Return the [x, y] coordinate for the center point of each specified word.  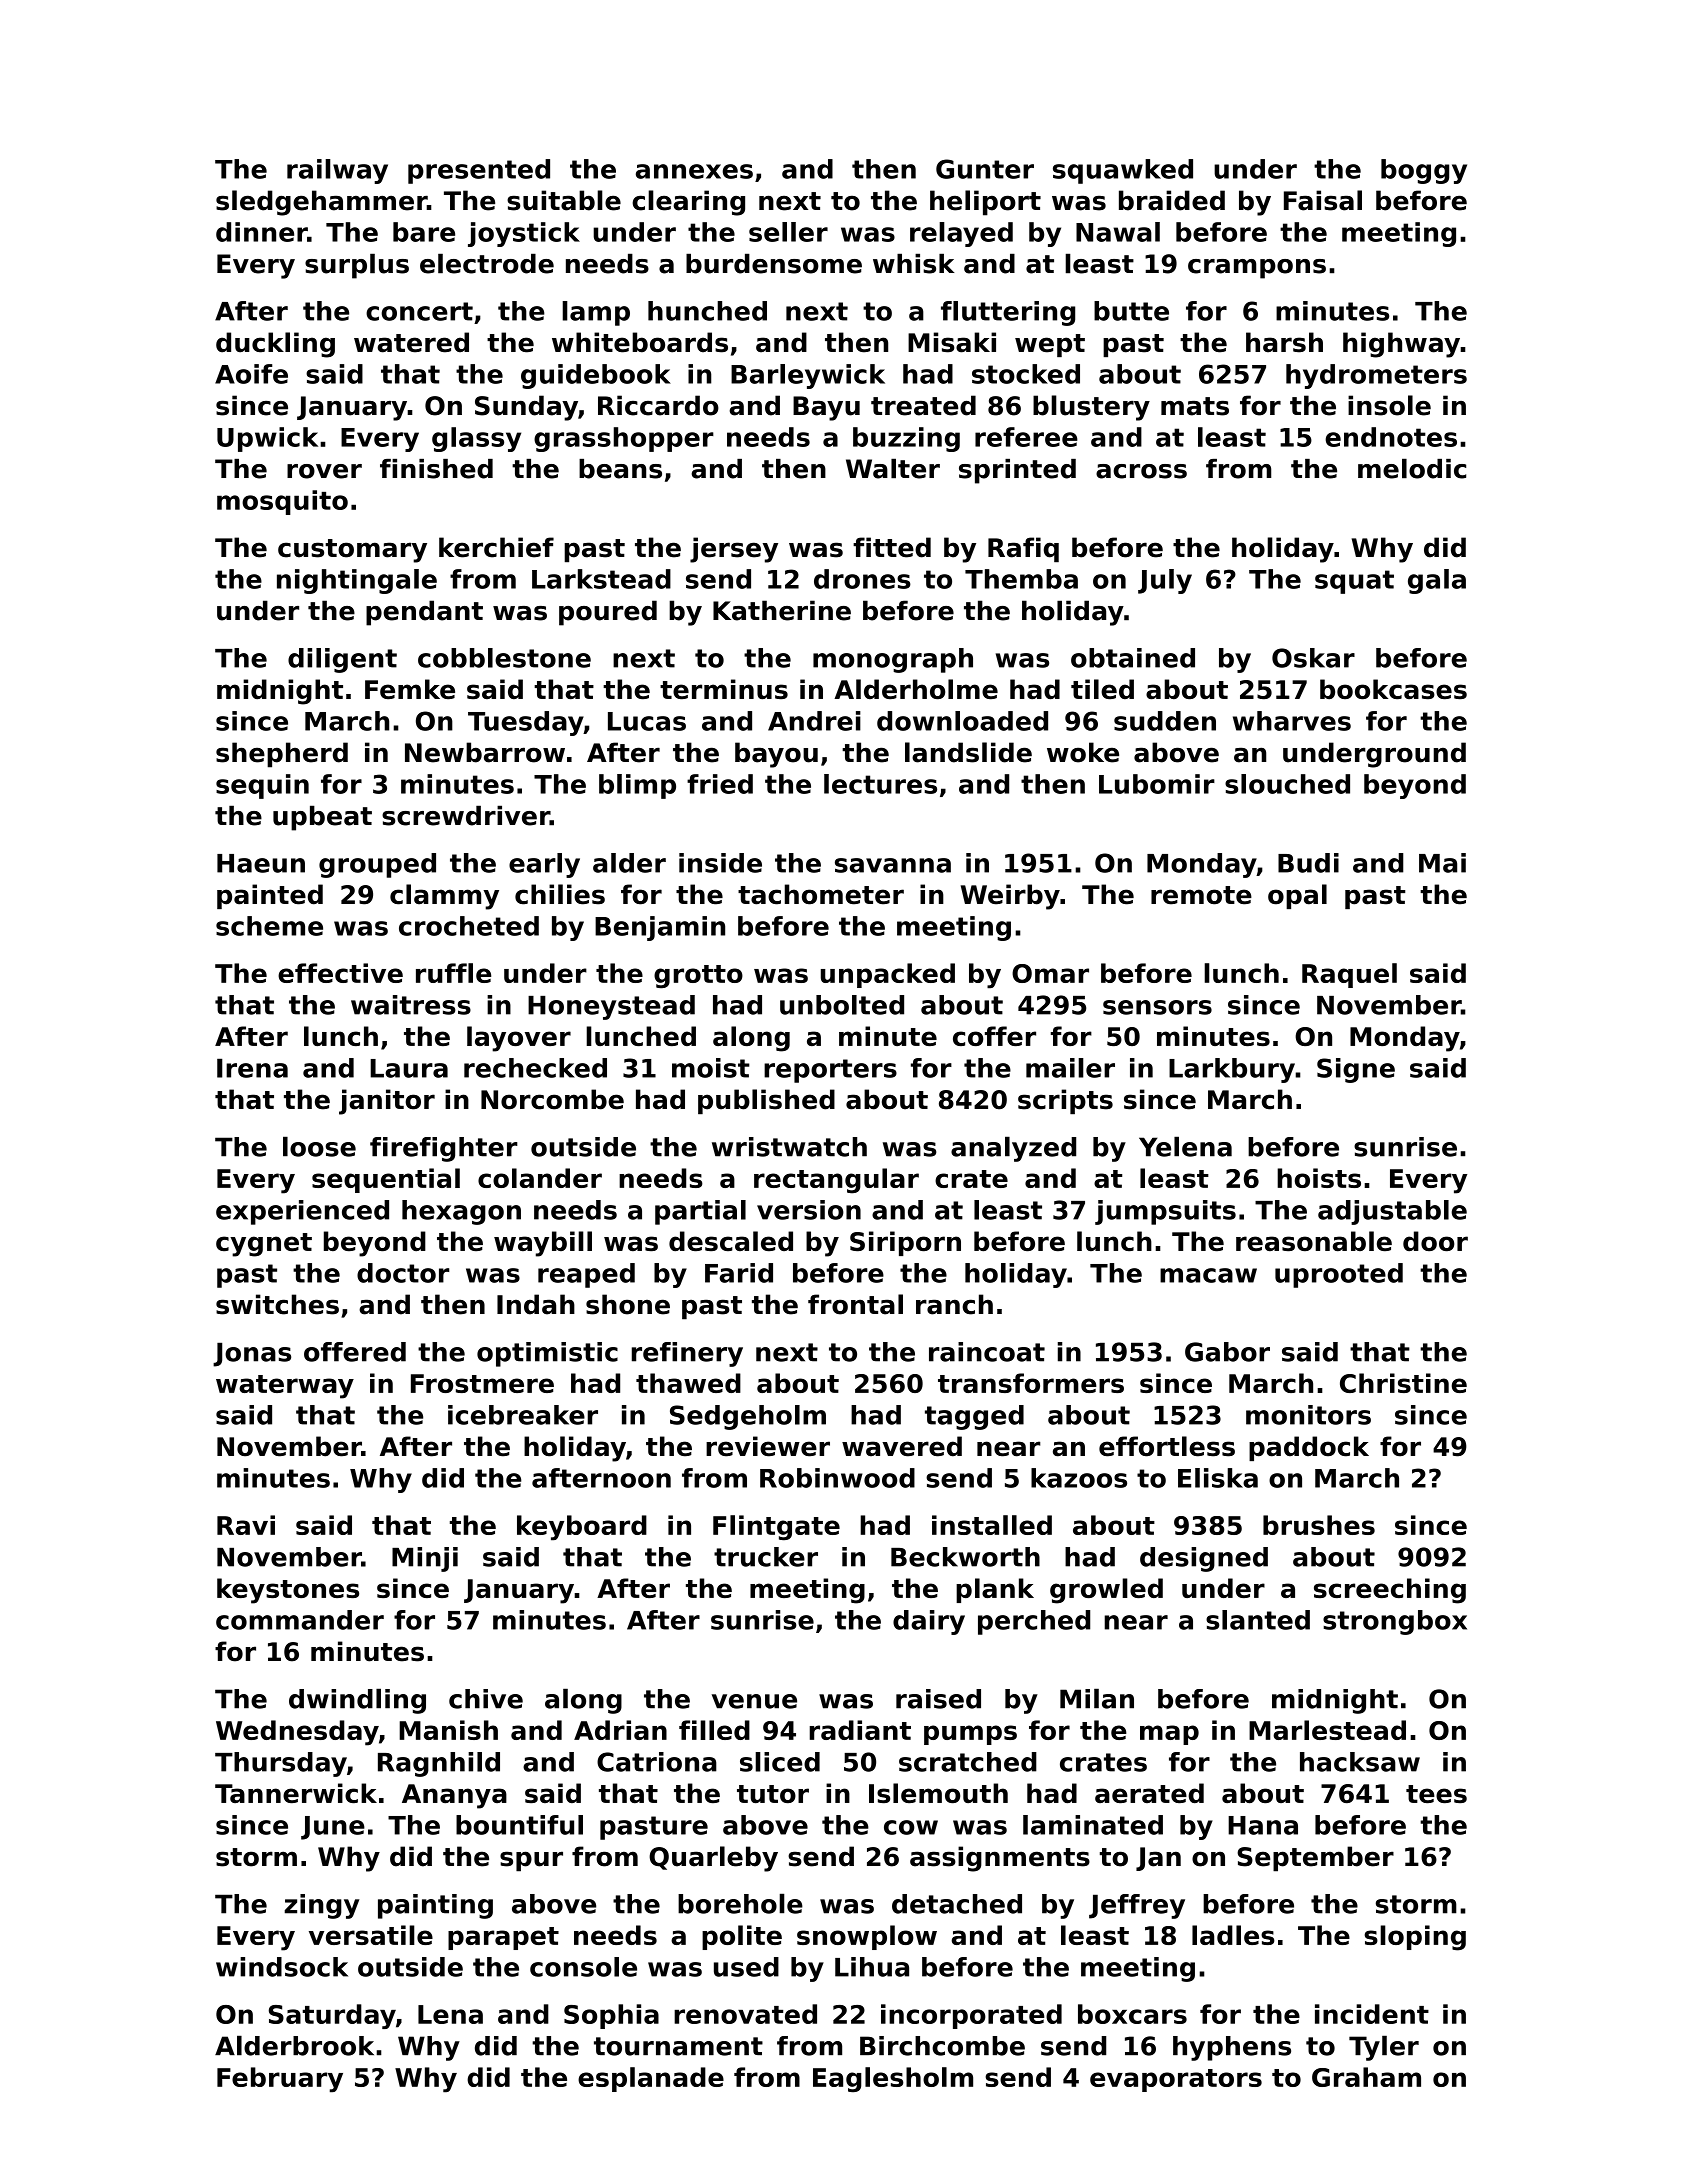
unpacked [888, 975]
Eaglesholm [893, 2080]
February [280, 2080]
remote [1201, 895]
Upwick [267, 439]
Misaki [952, 342]
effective [340, 973]
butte [1131, 311]
